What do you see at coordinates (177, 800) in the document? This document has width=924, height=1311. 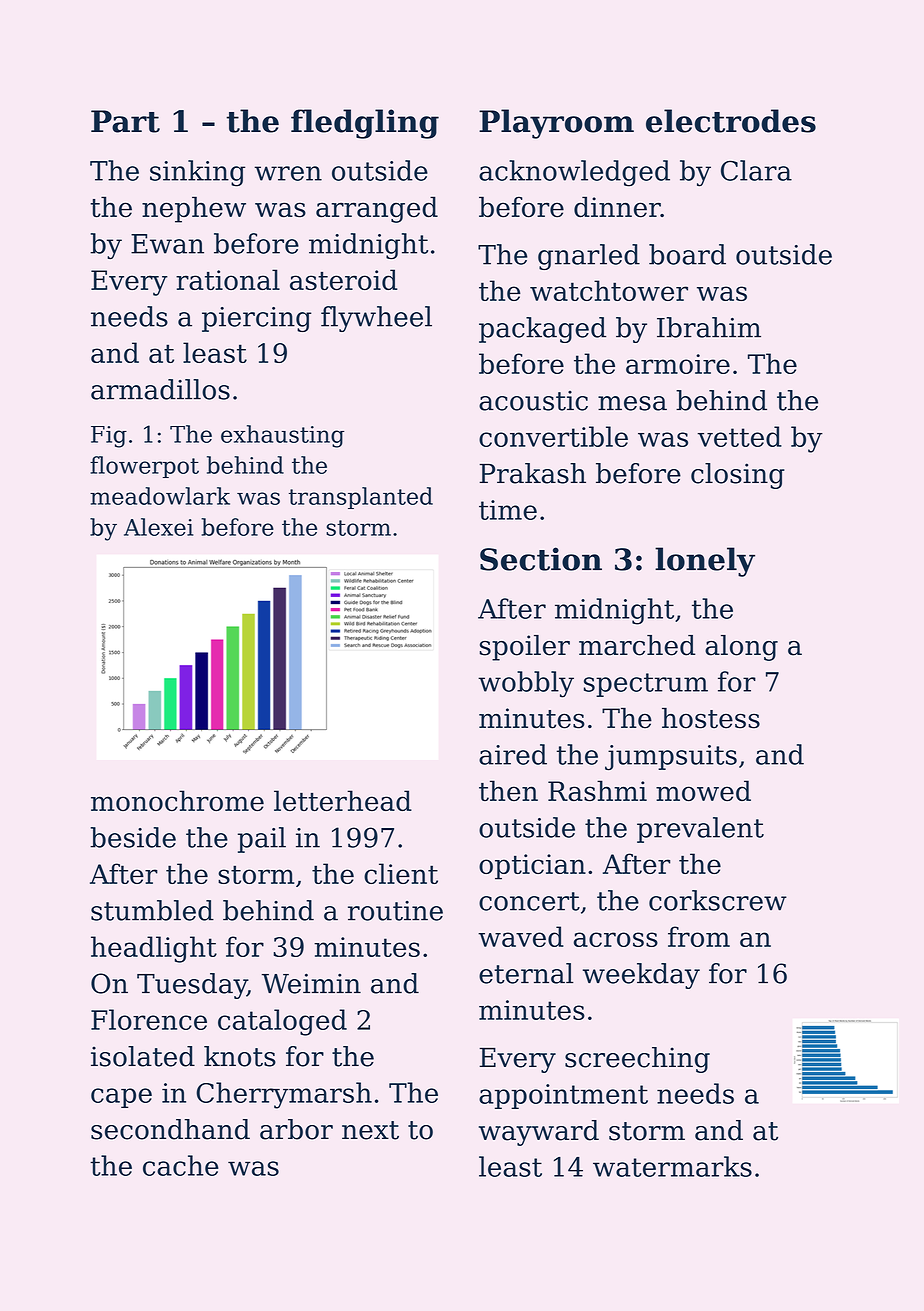 I see `monochrome` at bounding box center [177, 800].
